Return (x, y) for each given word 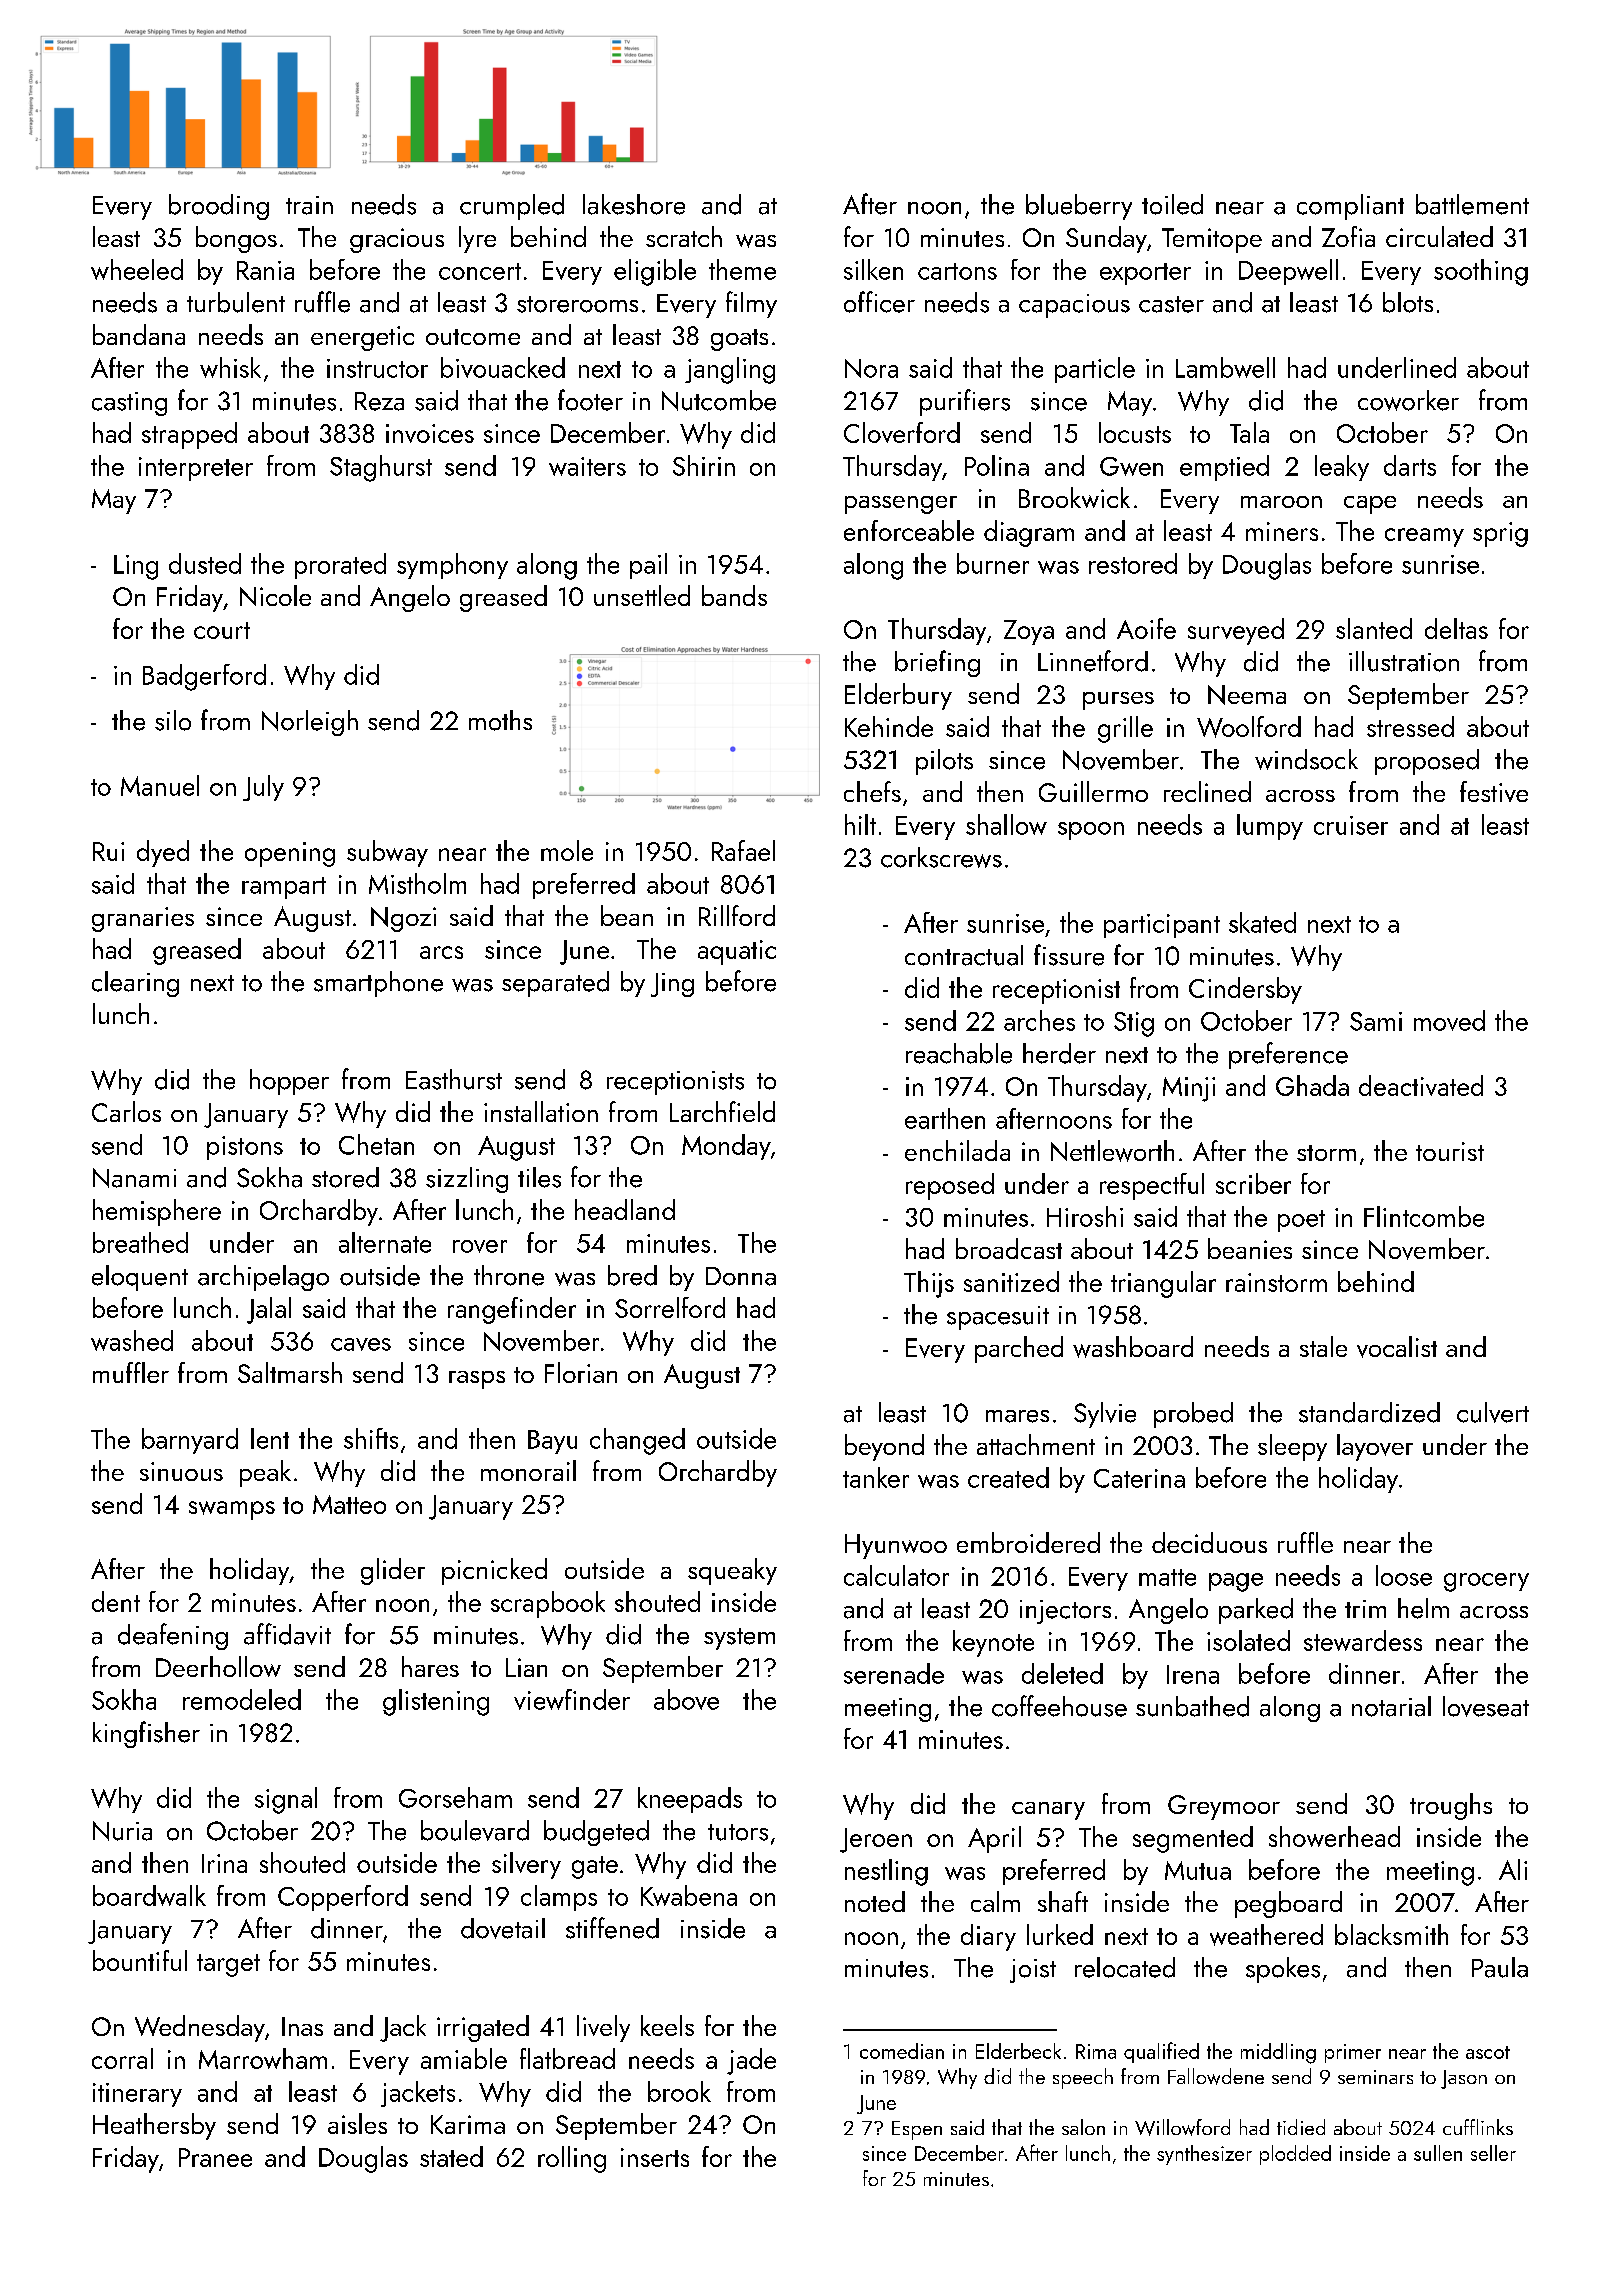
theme (742, 269)
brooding (219, 207)
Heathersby (154, 2126)
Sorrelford (670, 1307)
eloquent (140, 1278)
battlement (1472, 204)
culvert (1493, 1412)
